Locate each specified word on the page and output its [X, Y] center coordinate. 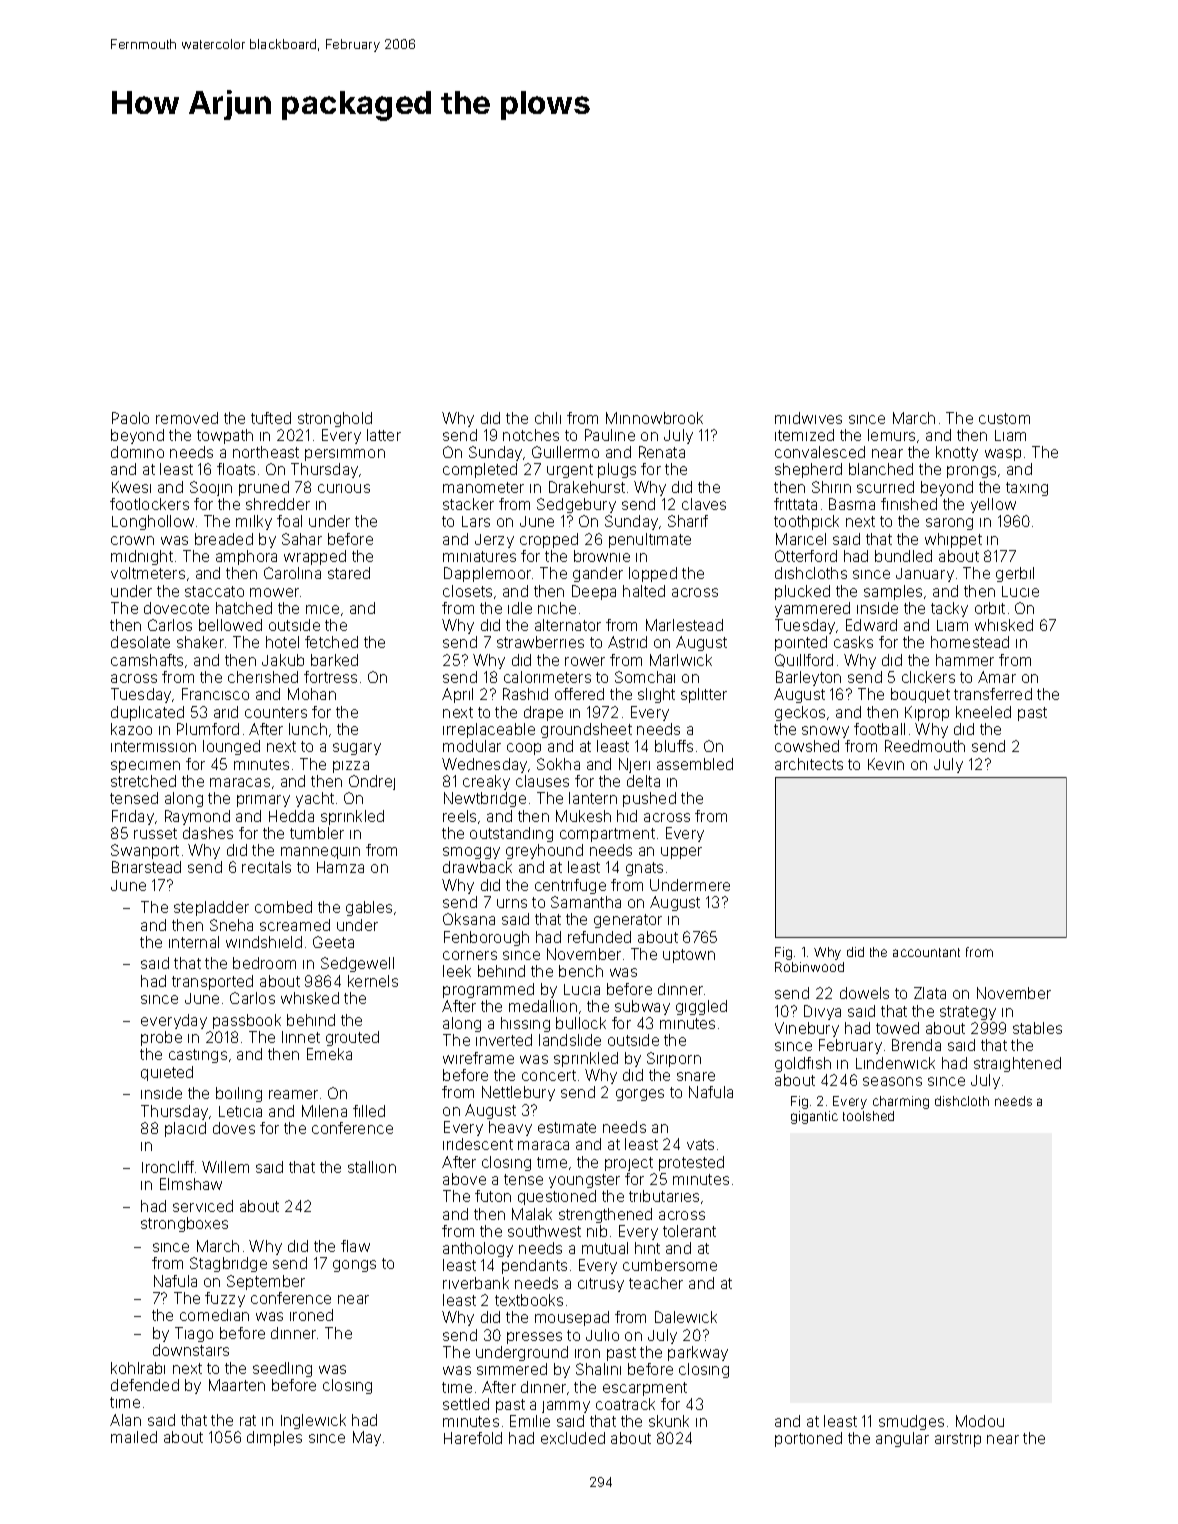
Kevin [886, 764]
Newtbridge [485, 799]
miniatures [479, 556]
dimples [274, 1438]
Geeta [333, 942]
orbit [990, 608]
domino [137, 452]
